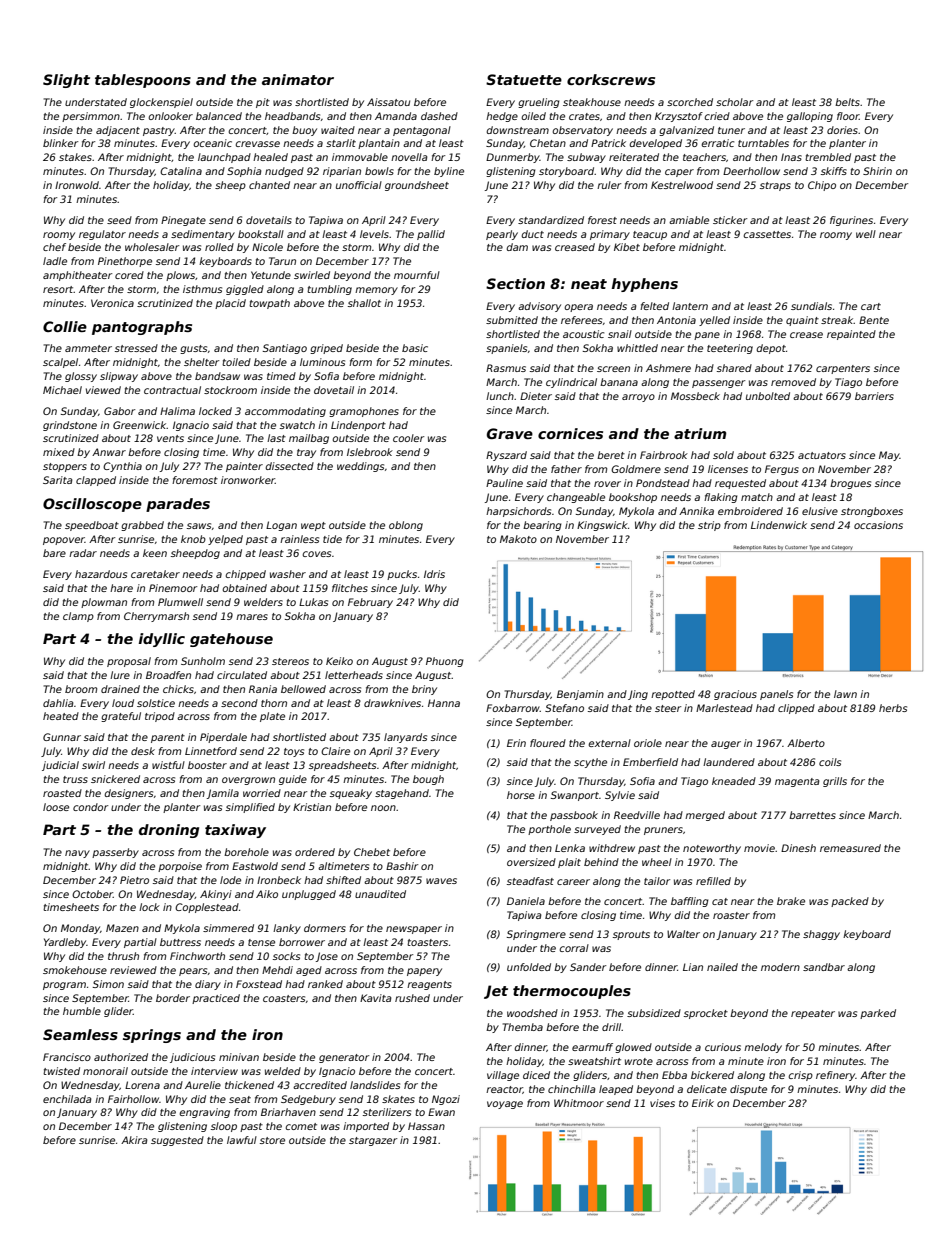 The height and width of the document is (1233, 952). I want to click on parked, so click(878, 1014).
